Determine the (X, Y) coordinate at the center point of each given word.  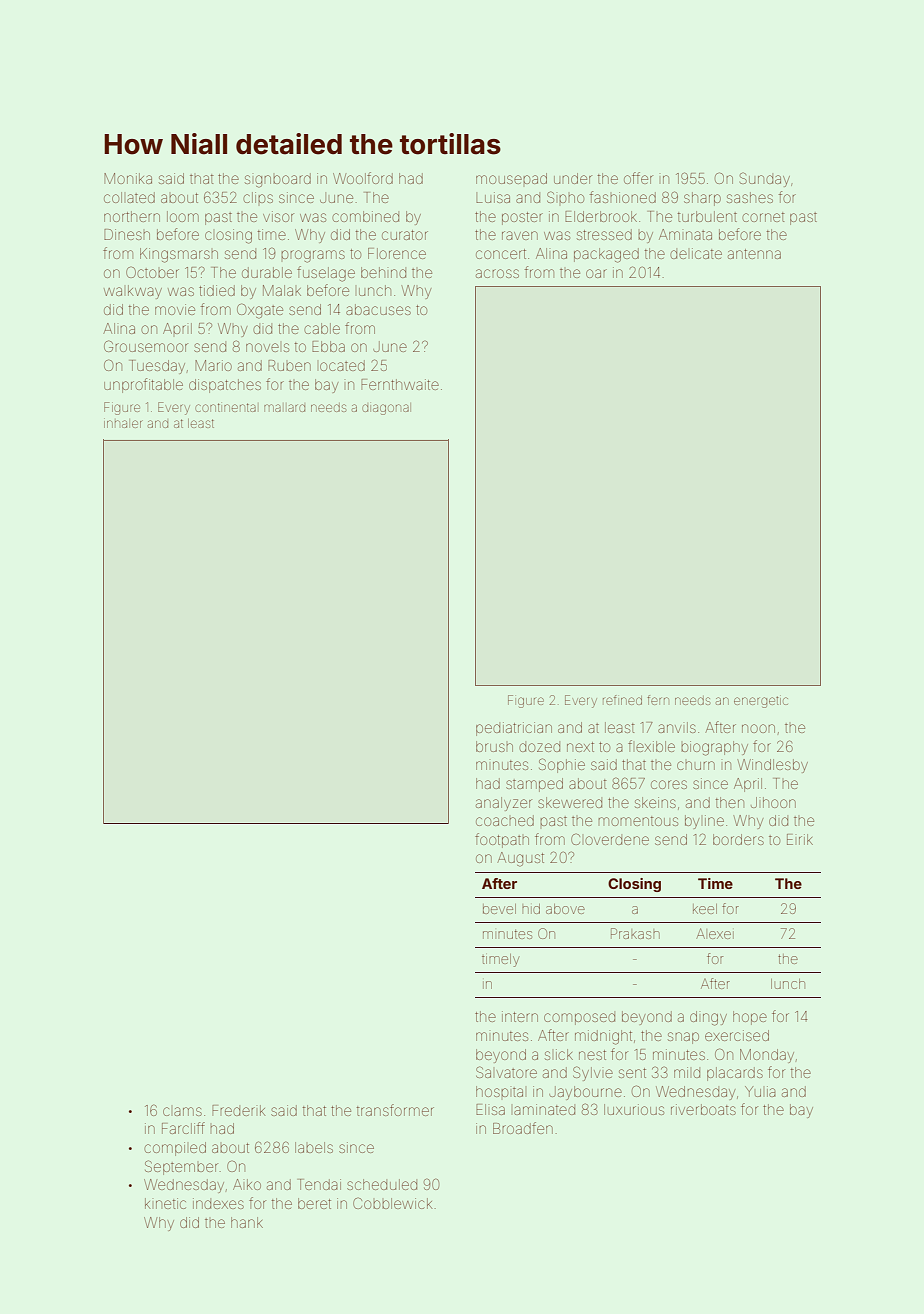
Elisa (490, 1109)
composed (579, 1019)
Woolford (363, 178)
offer (638, 178)
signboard (278, 180)
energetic (761, 702)
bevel (499, 909)
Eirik (800, 839)
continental (225, 407)
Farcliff (183, 1128)
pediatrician (514, 729)
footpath (502, 840)
